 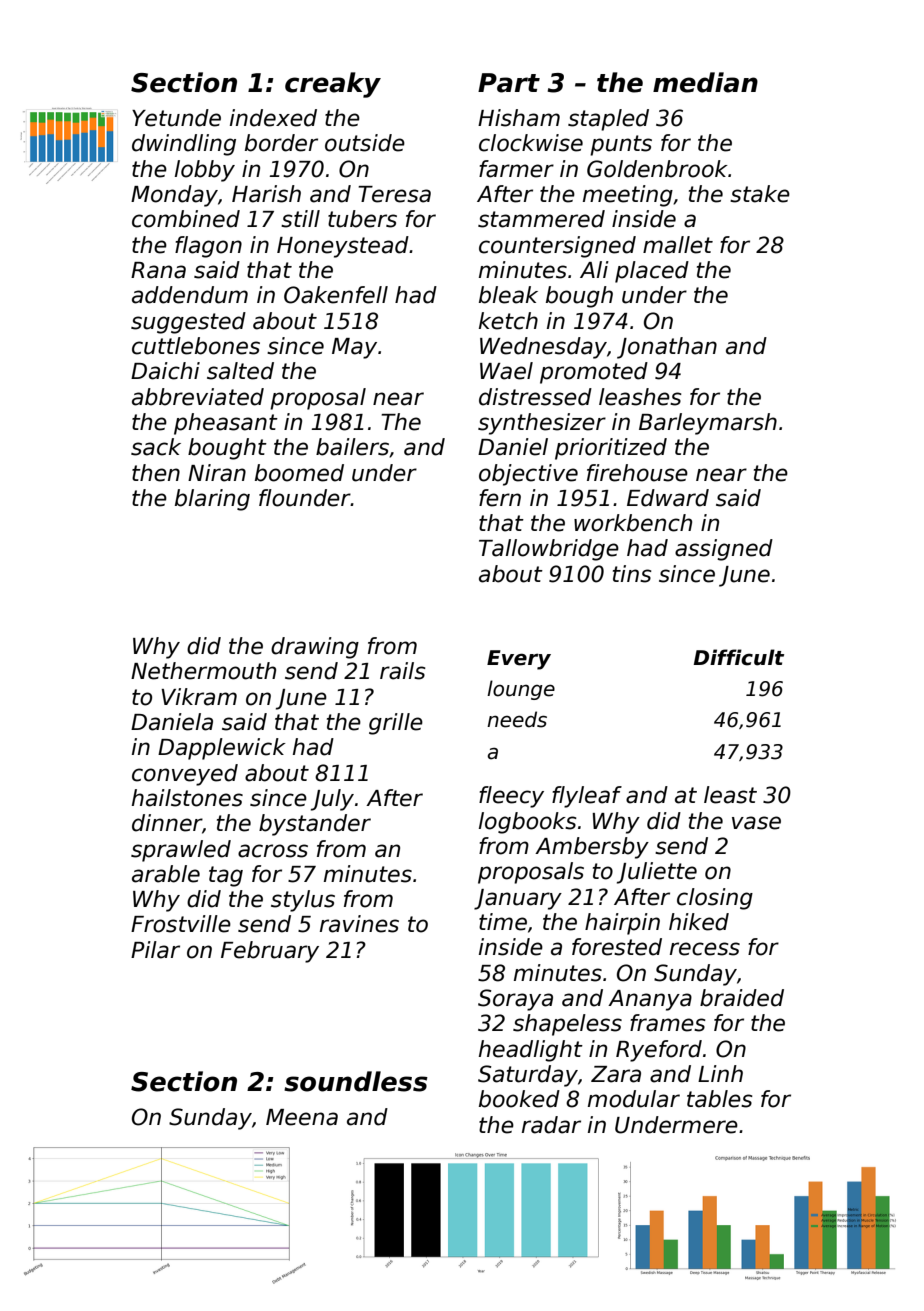 I want to click on border, so click(x=281, y=143).
